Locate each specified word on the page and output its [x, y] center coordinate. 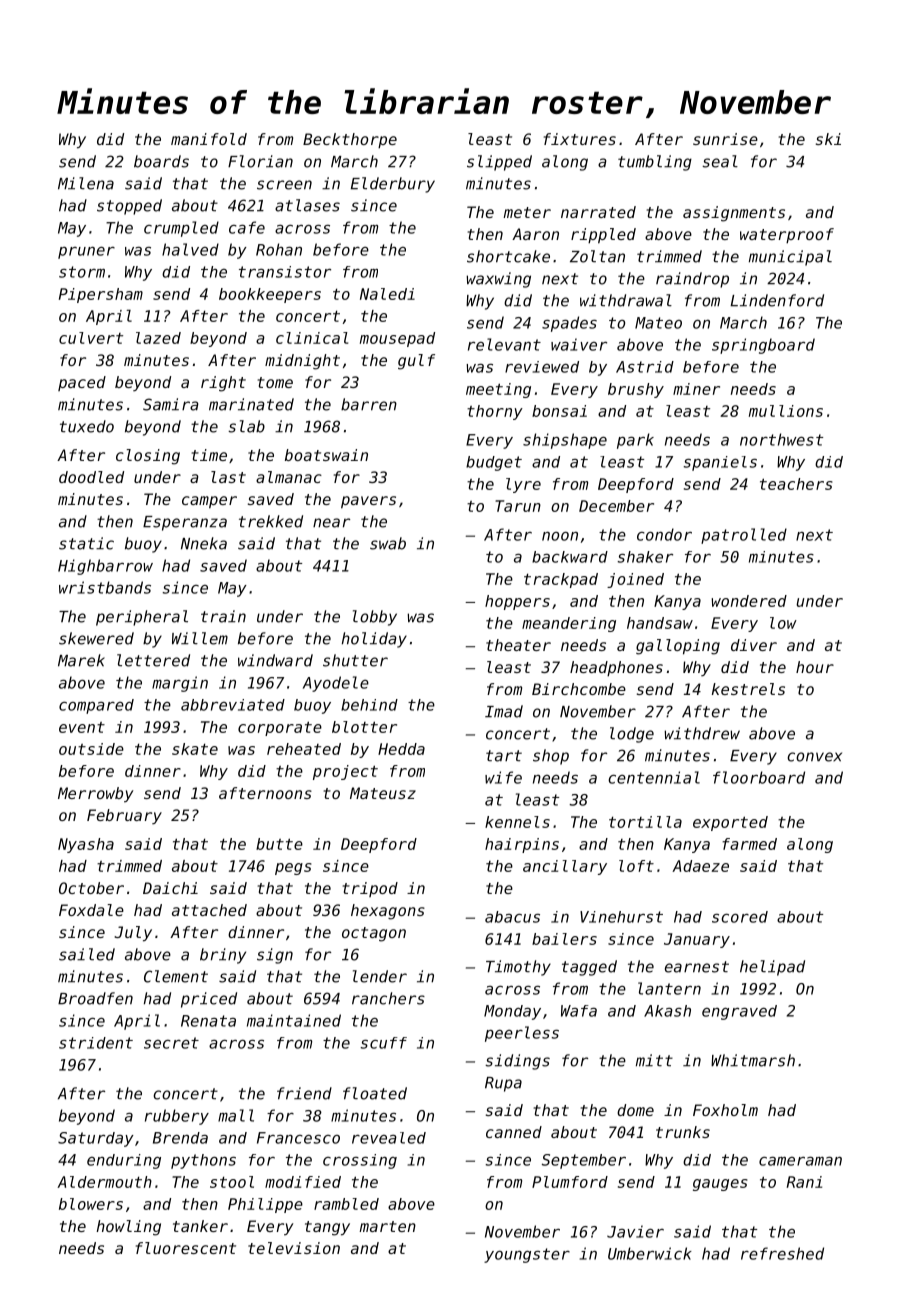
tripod [370, 889]
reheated [304, 749]
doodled [91, 477]
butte [279, 844]
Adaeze [700, 866]
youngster [527, 1255]
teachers [796, 484]
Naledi [387, 294]
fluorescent [186, 1248]
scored [740, 917]
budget [494, 463]
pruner [86, 252]
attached [209, 910]
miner [696, 389]
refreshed [782, 1253]
